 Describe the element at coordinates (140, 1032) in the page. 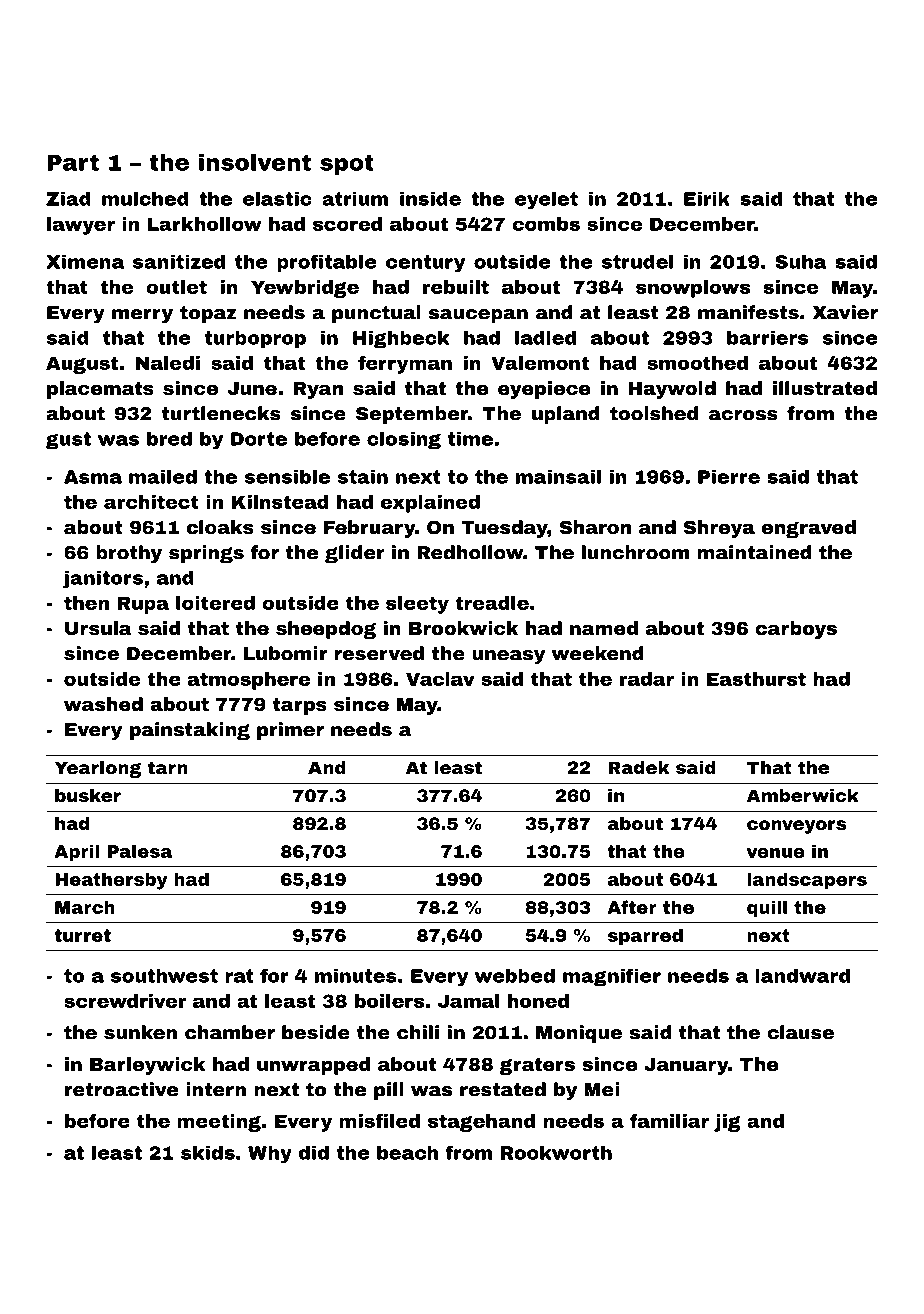

I see `sunken` at that location.
